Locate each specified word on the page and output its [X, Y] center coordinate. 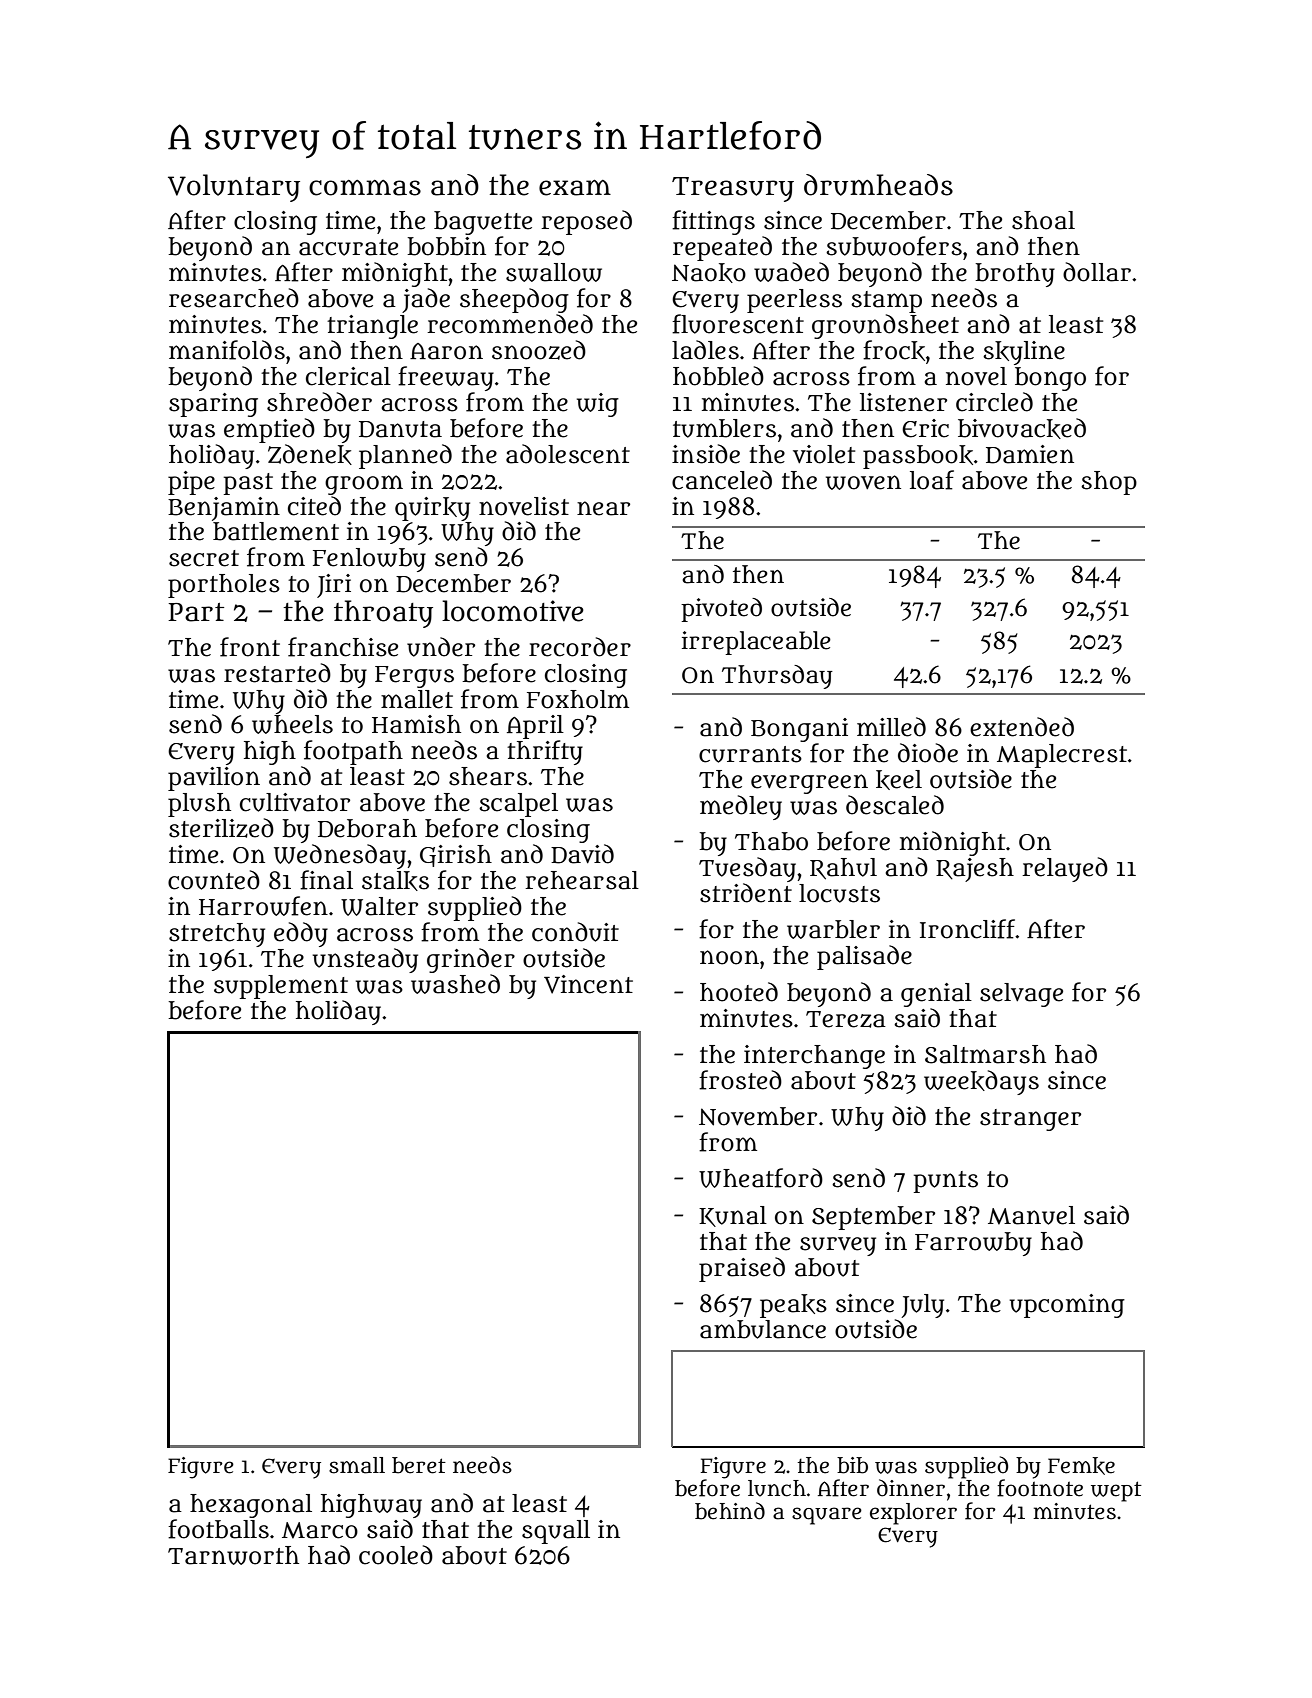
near [603, 508]
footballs [218, 1529]
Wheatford [761, 1178]
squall [556, 1532]
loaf [932, 480]
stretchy [217, 935]
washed [455, 984]
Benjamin [224, 509]
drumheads [878, 185]
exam [575, 188]
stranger [1030, 1120]
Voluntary [234, 188]
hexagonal [251, 1506]
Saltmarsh [985, 1054]
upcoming [1067, 1306]
